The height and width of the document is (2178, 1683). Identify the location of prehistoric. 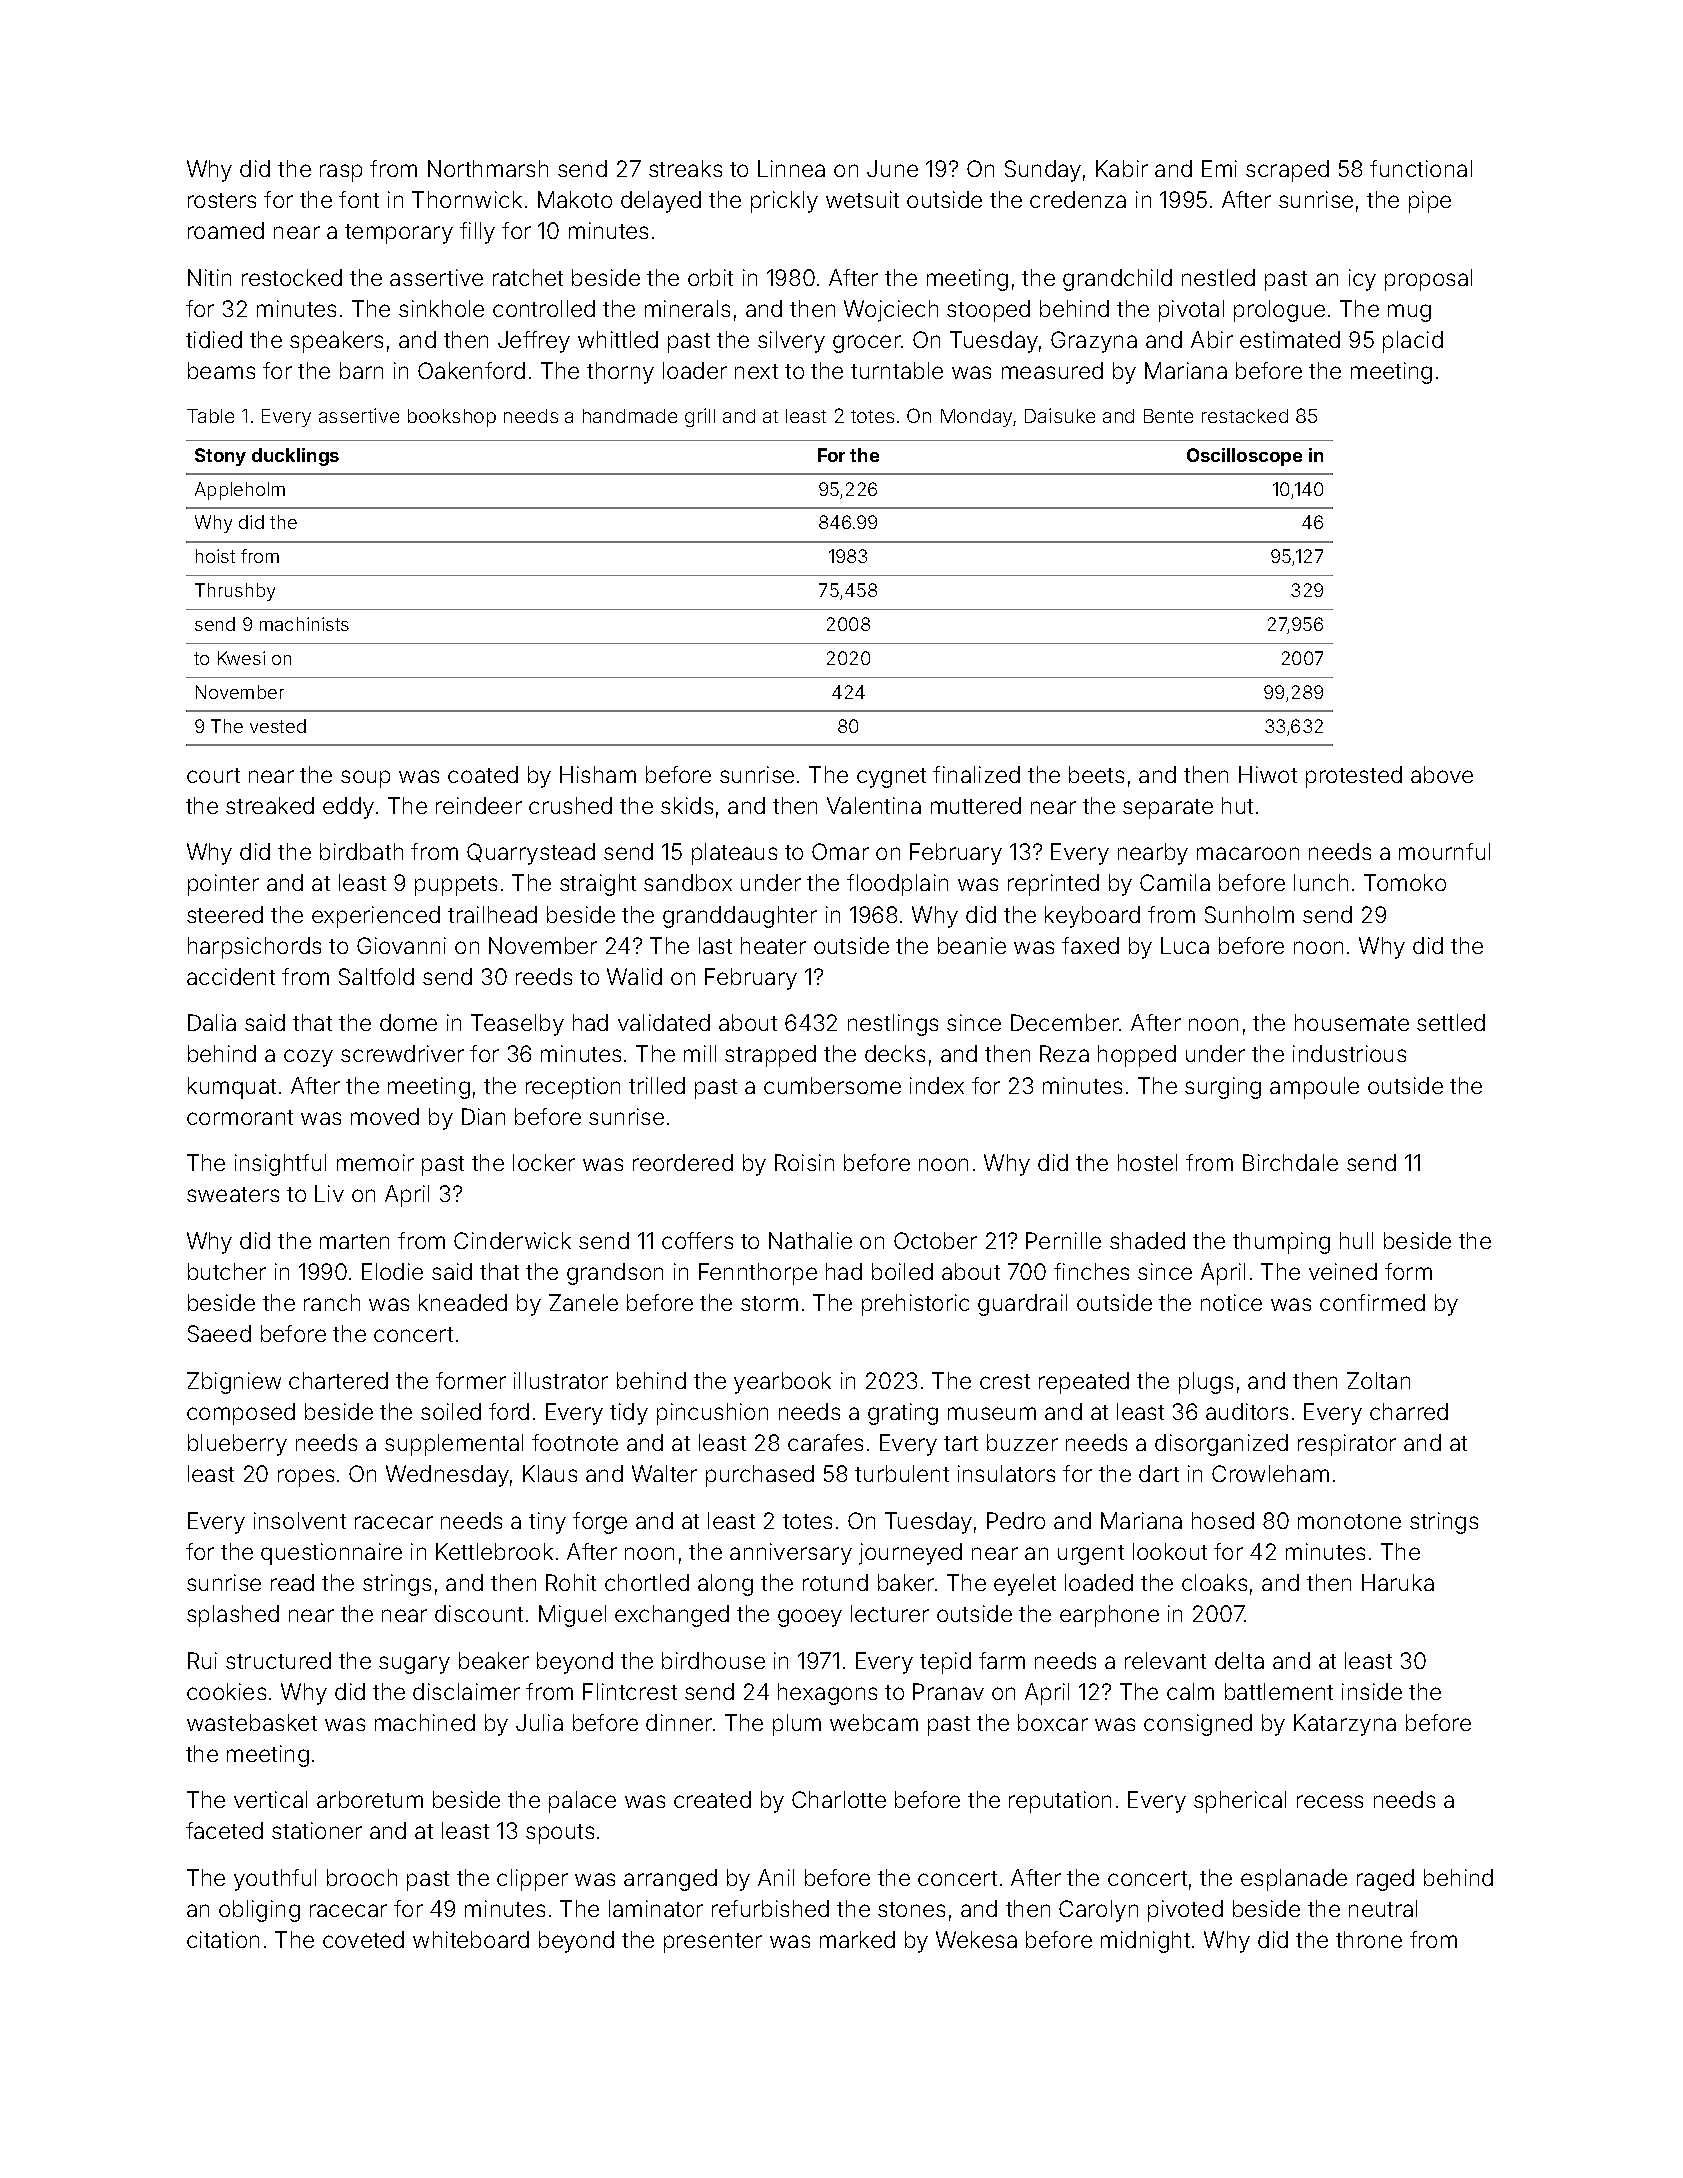
(915, 1305).
